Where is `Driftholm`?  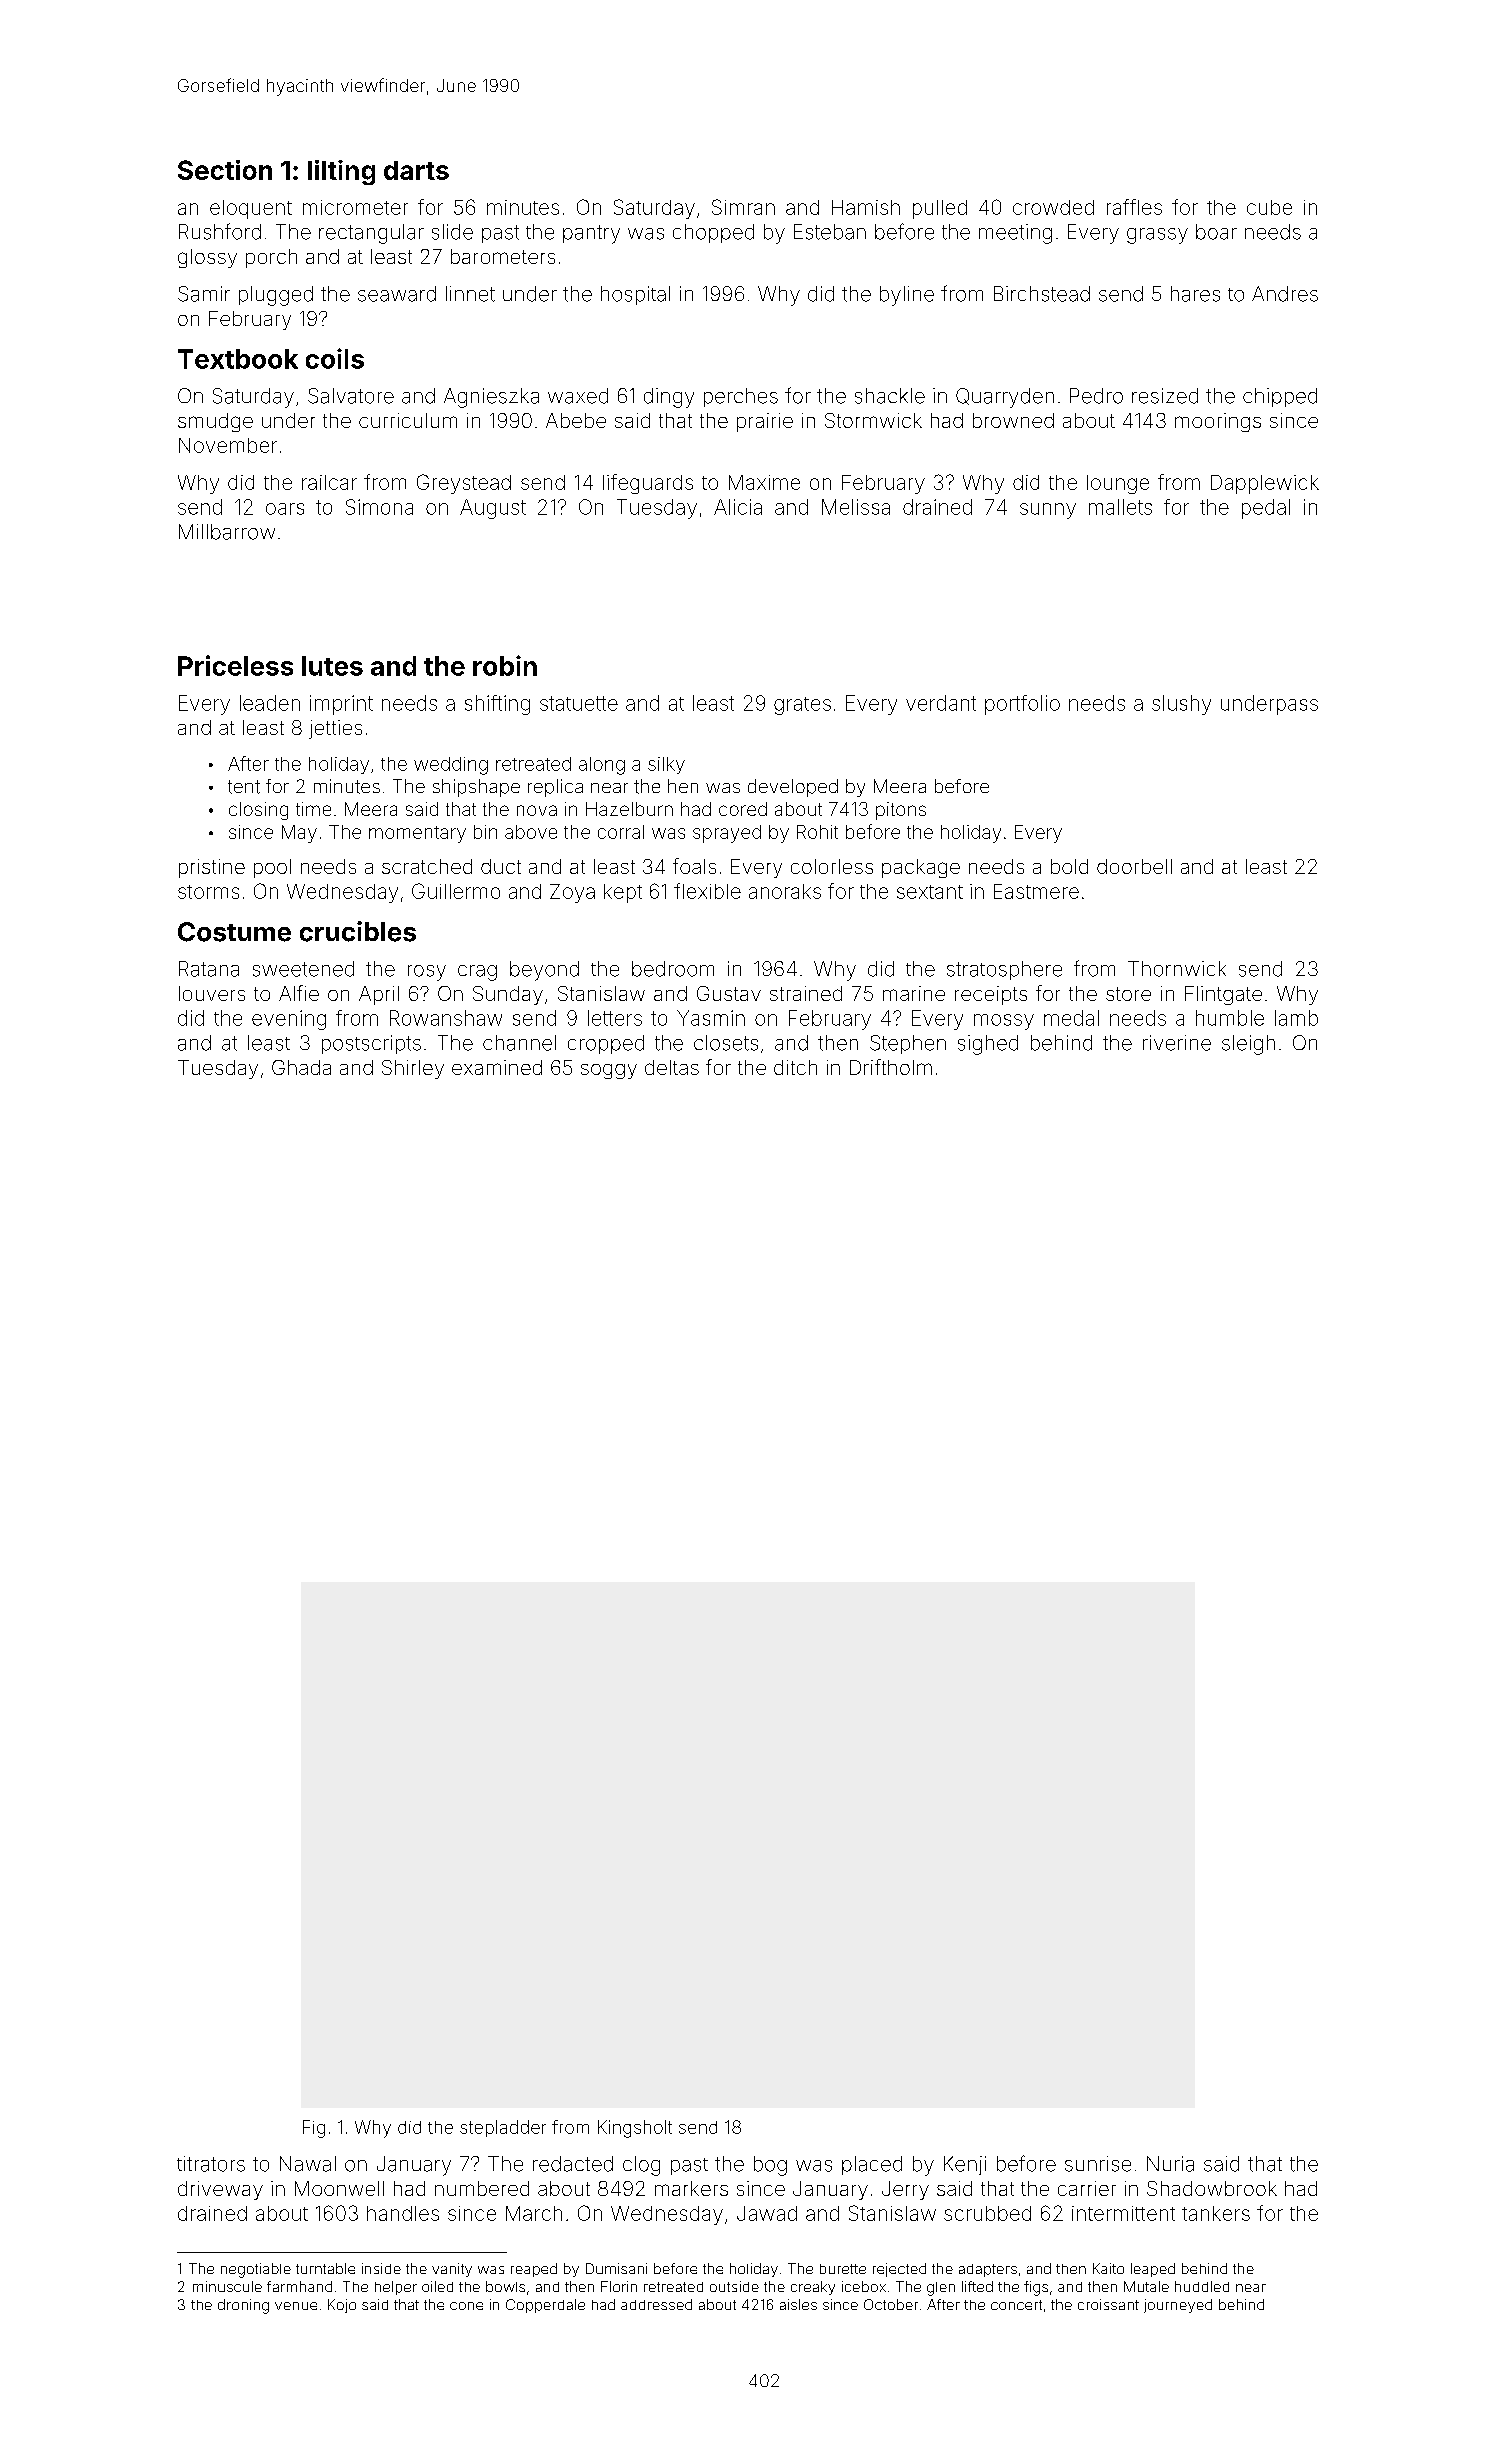
Driftholm is located at coordinates (891, 1067).
